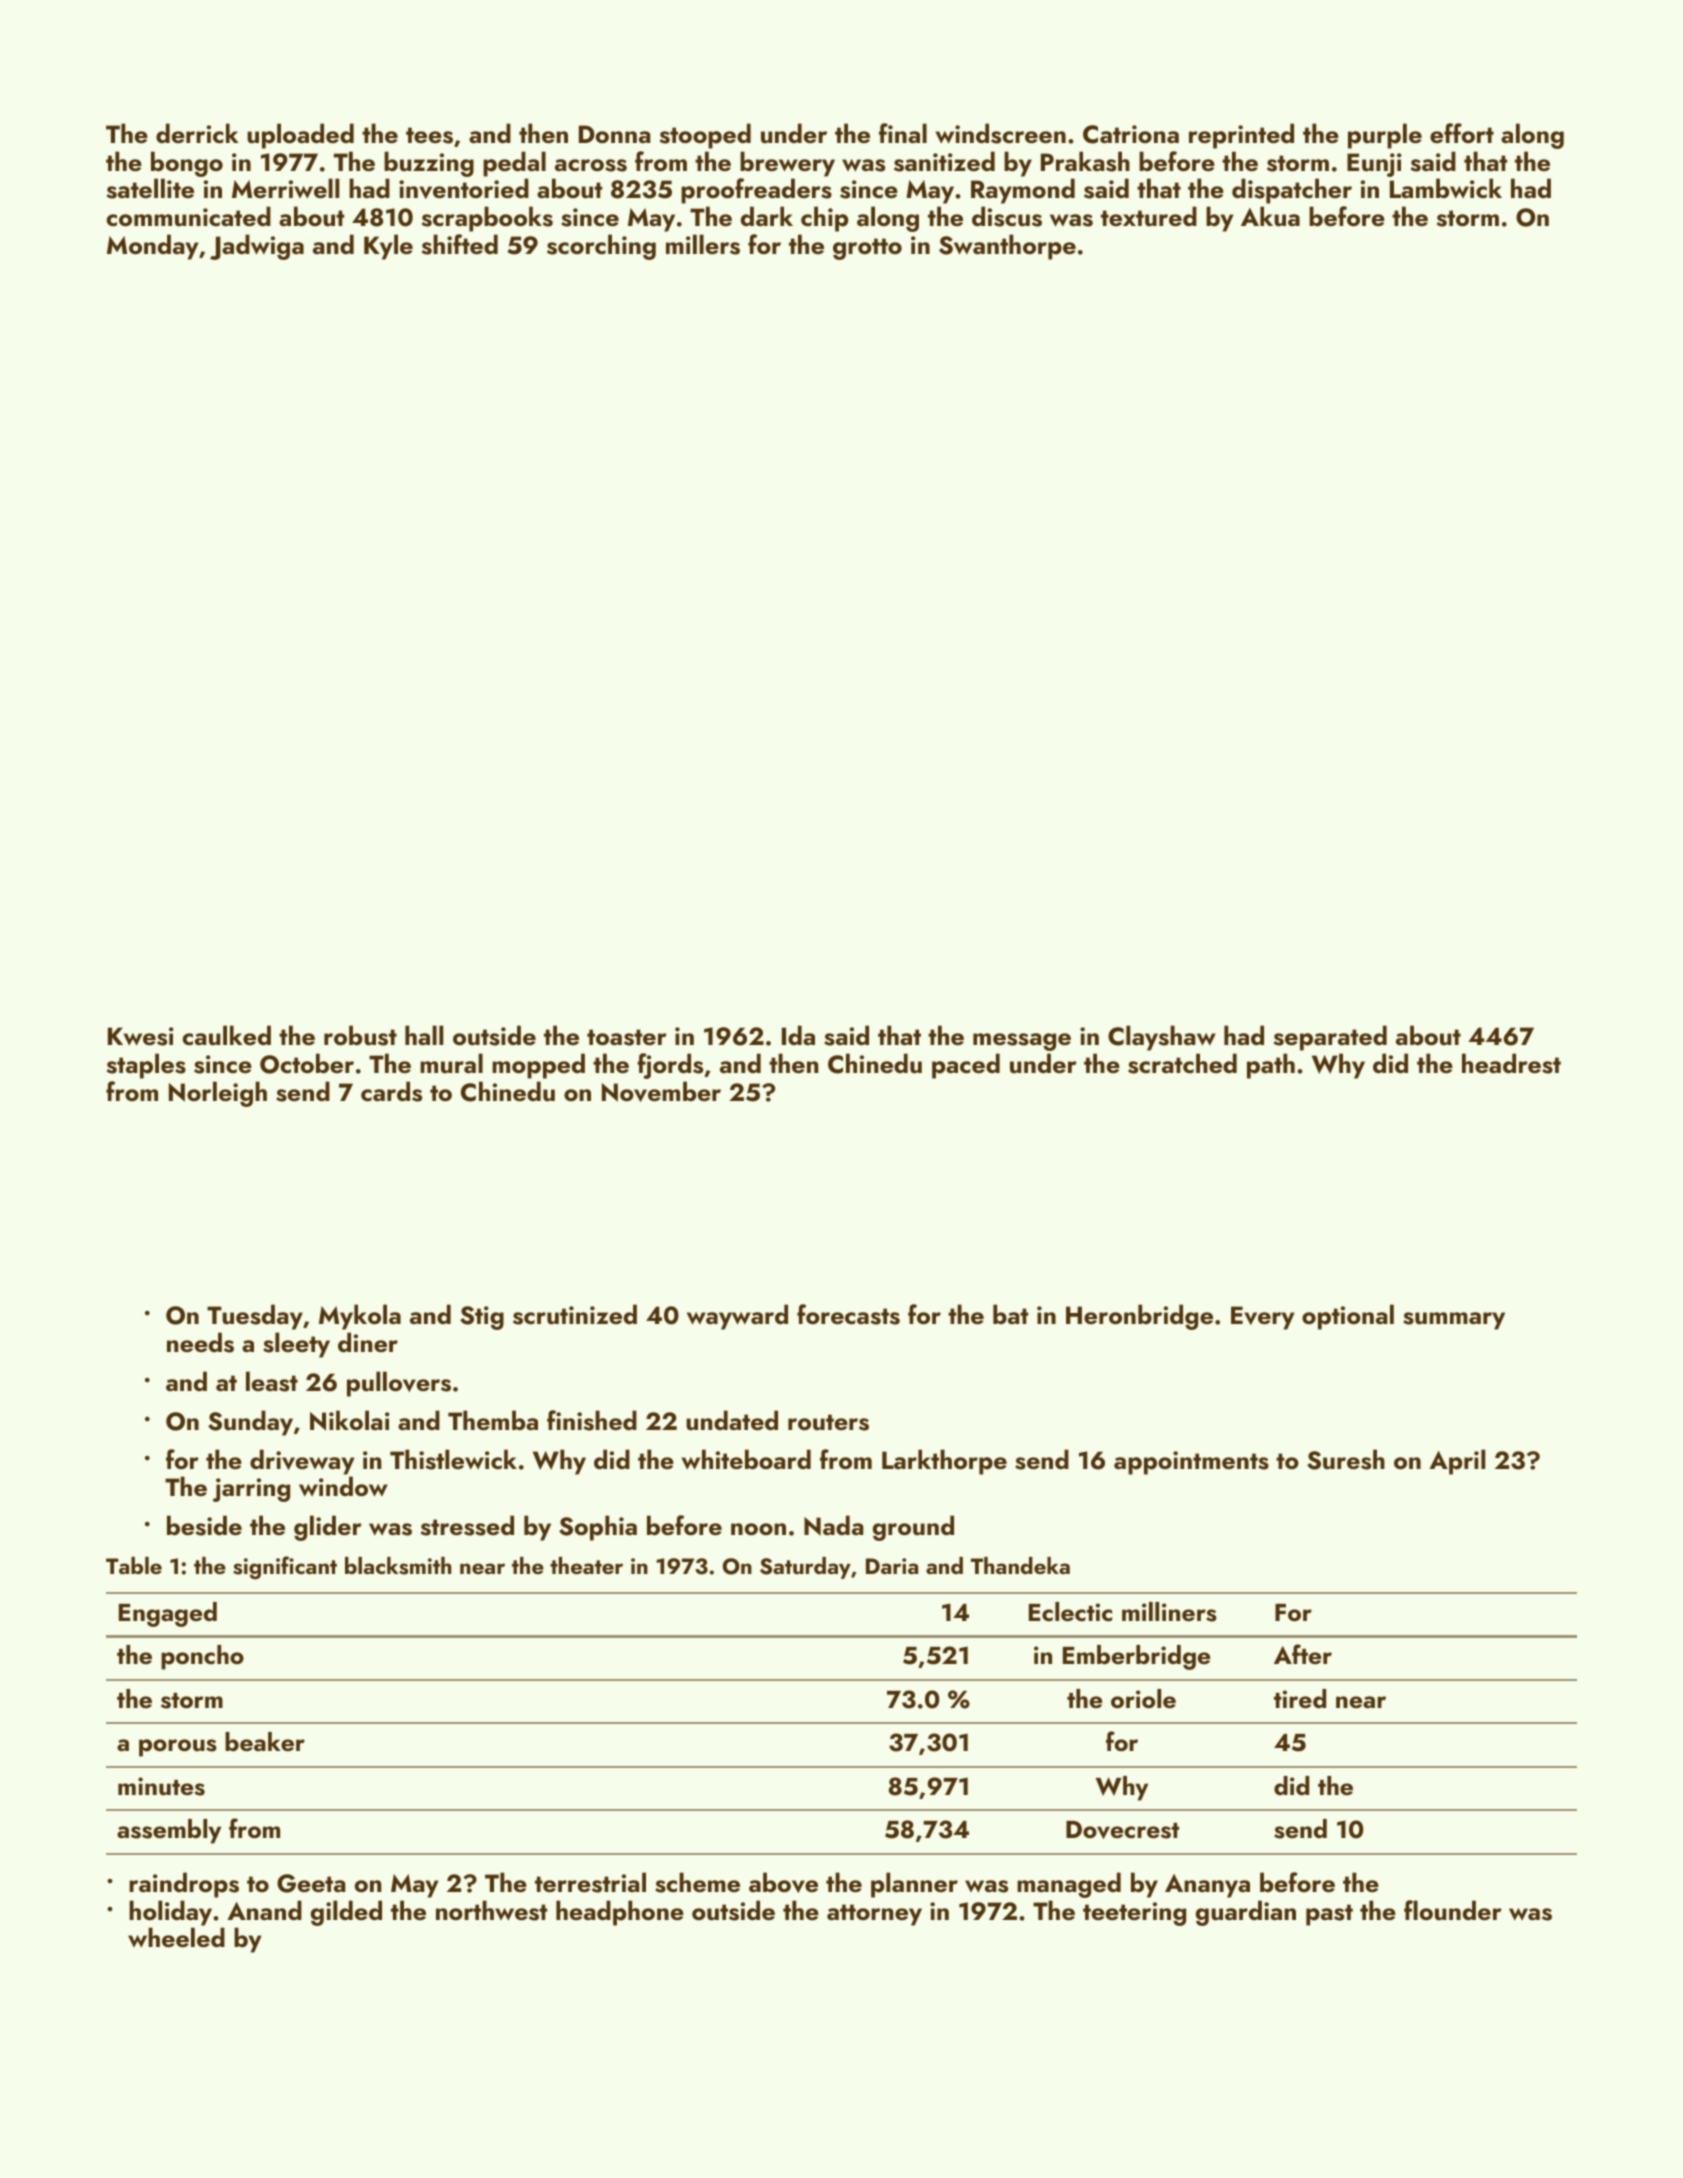 The width and height of the screenshot is (1683, 2178). I want to click on headrest, so click(1511, 1063).
